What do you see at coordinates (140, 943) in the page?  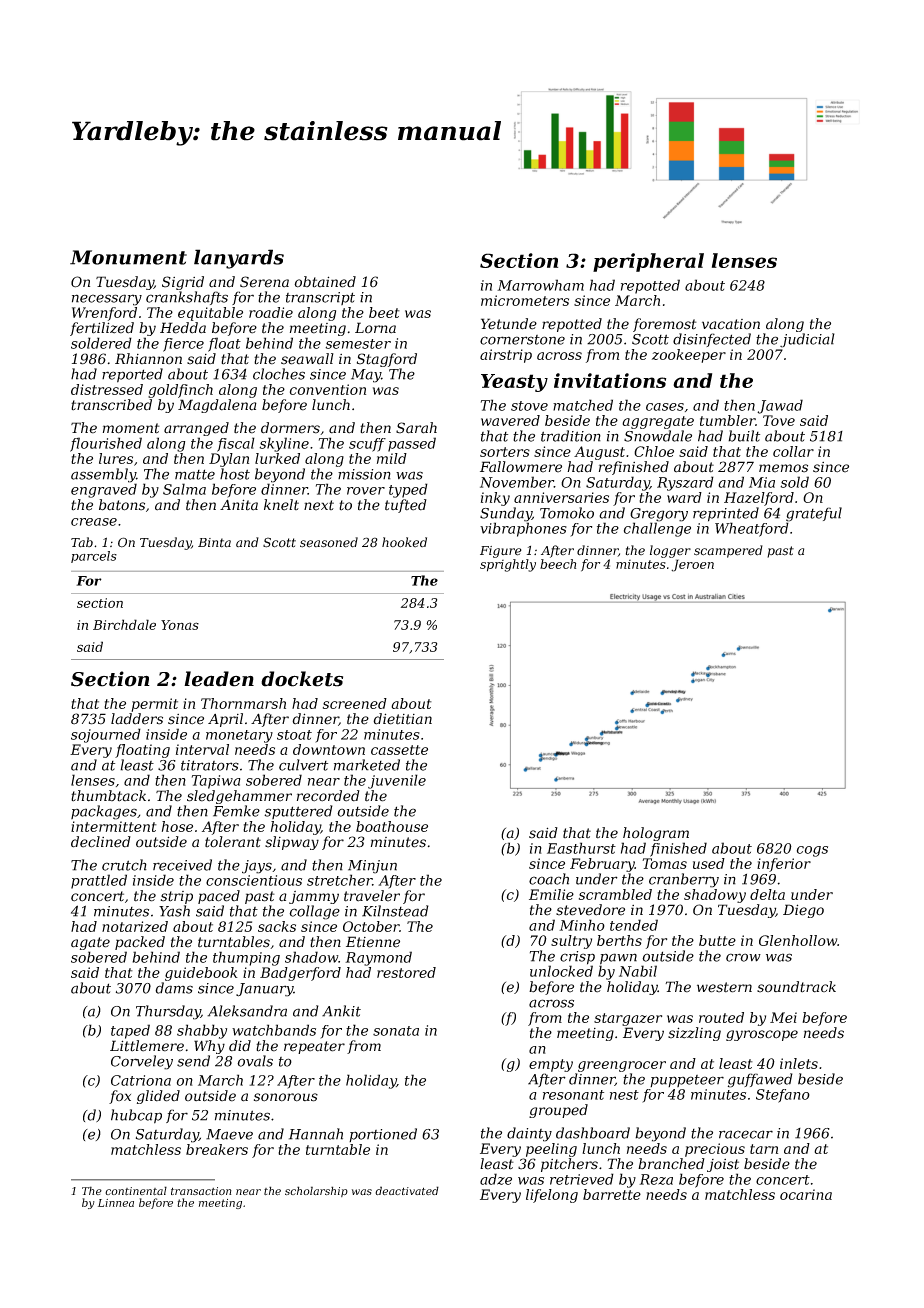 I see `packed` at bounding box center [140, 943].
